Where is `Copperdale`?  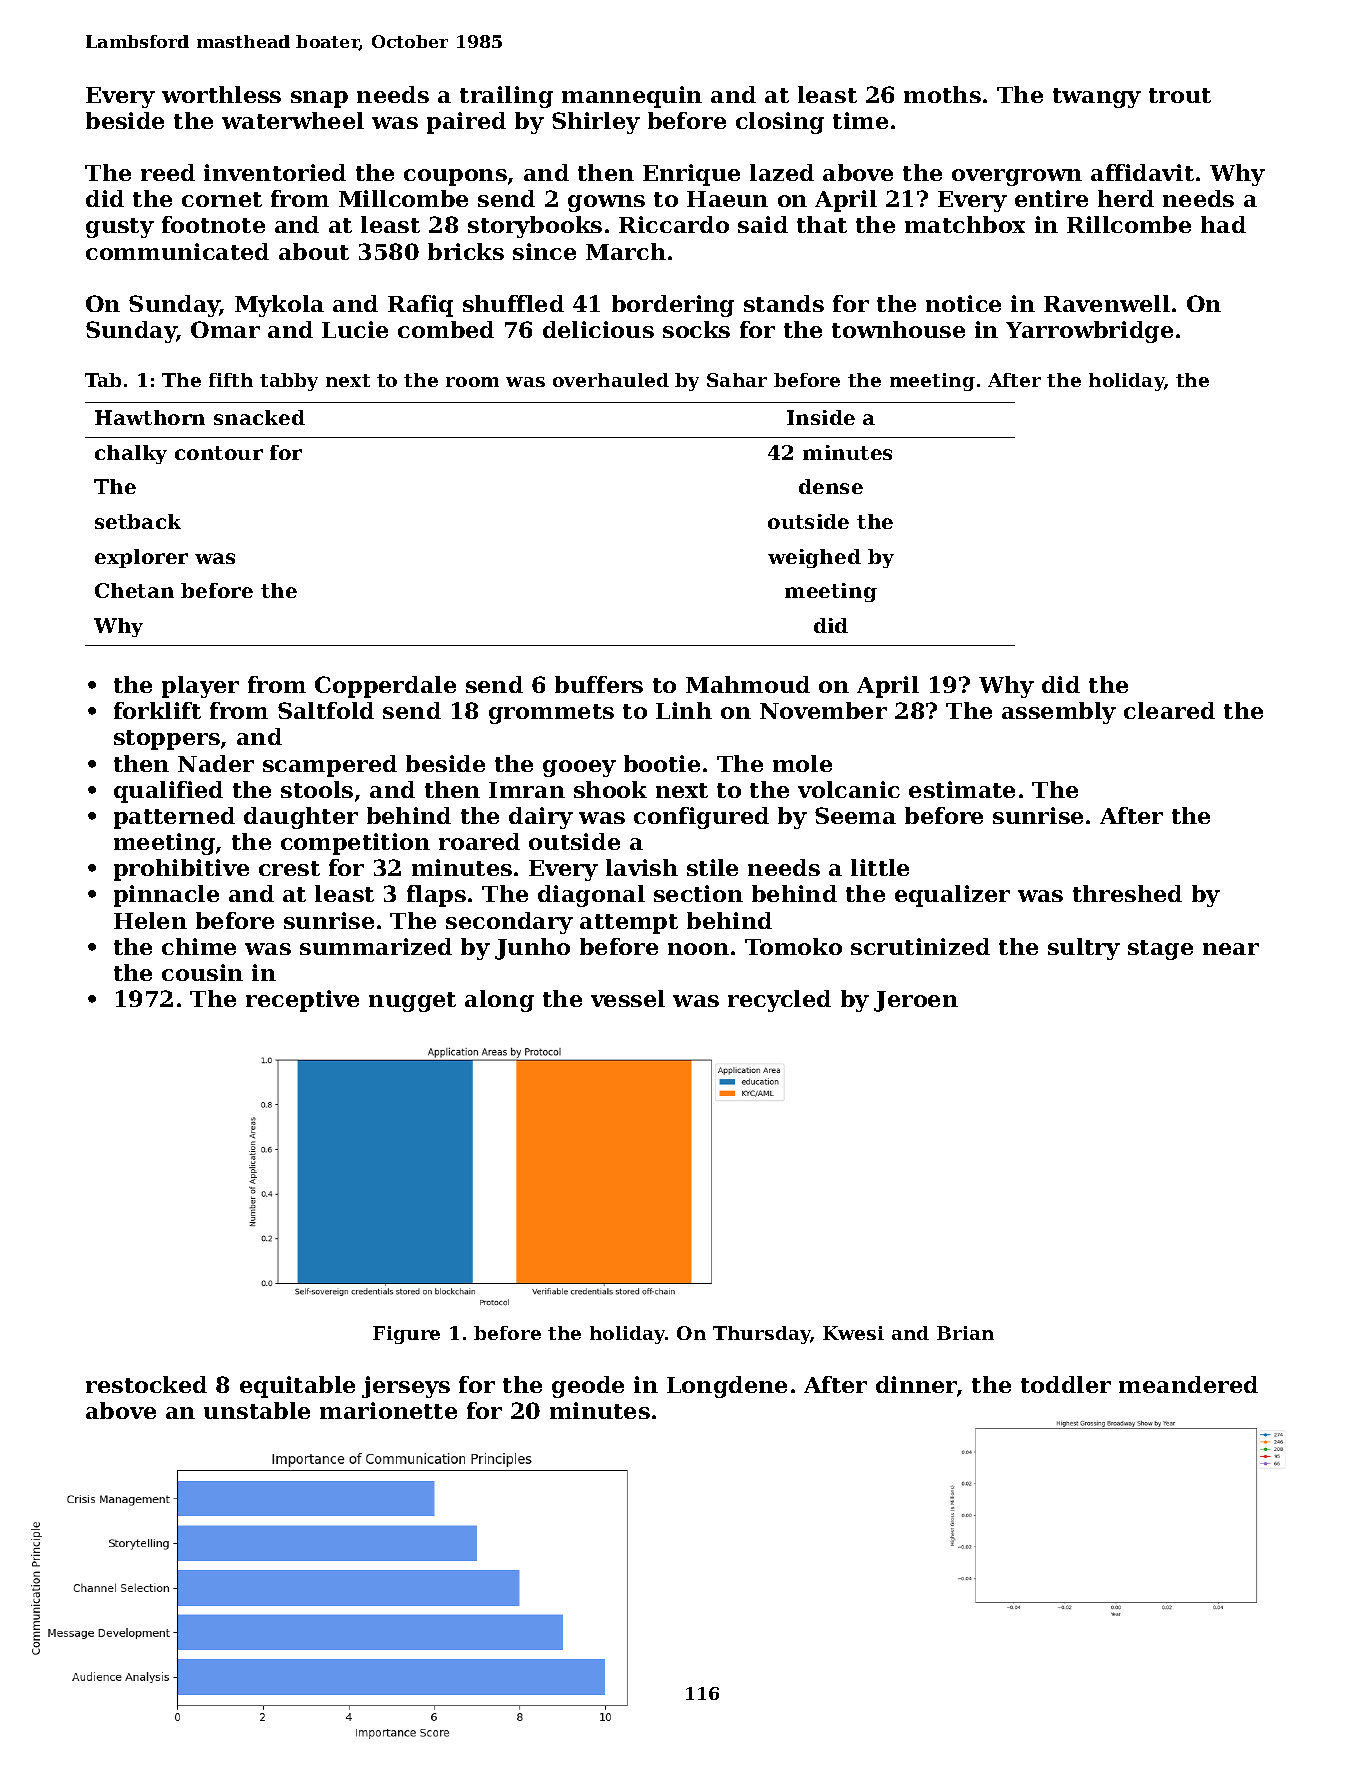
Copperdale is located at coordinates (385, 687).
